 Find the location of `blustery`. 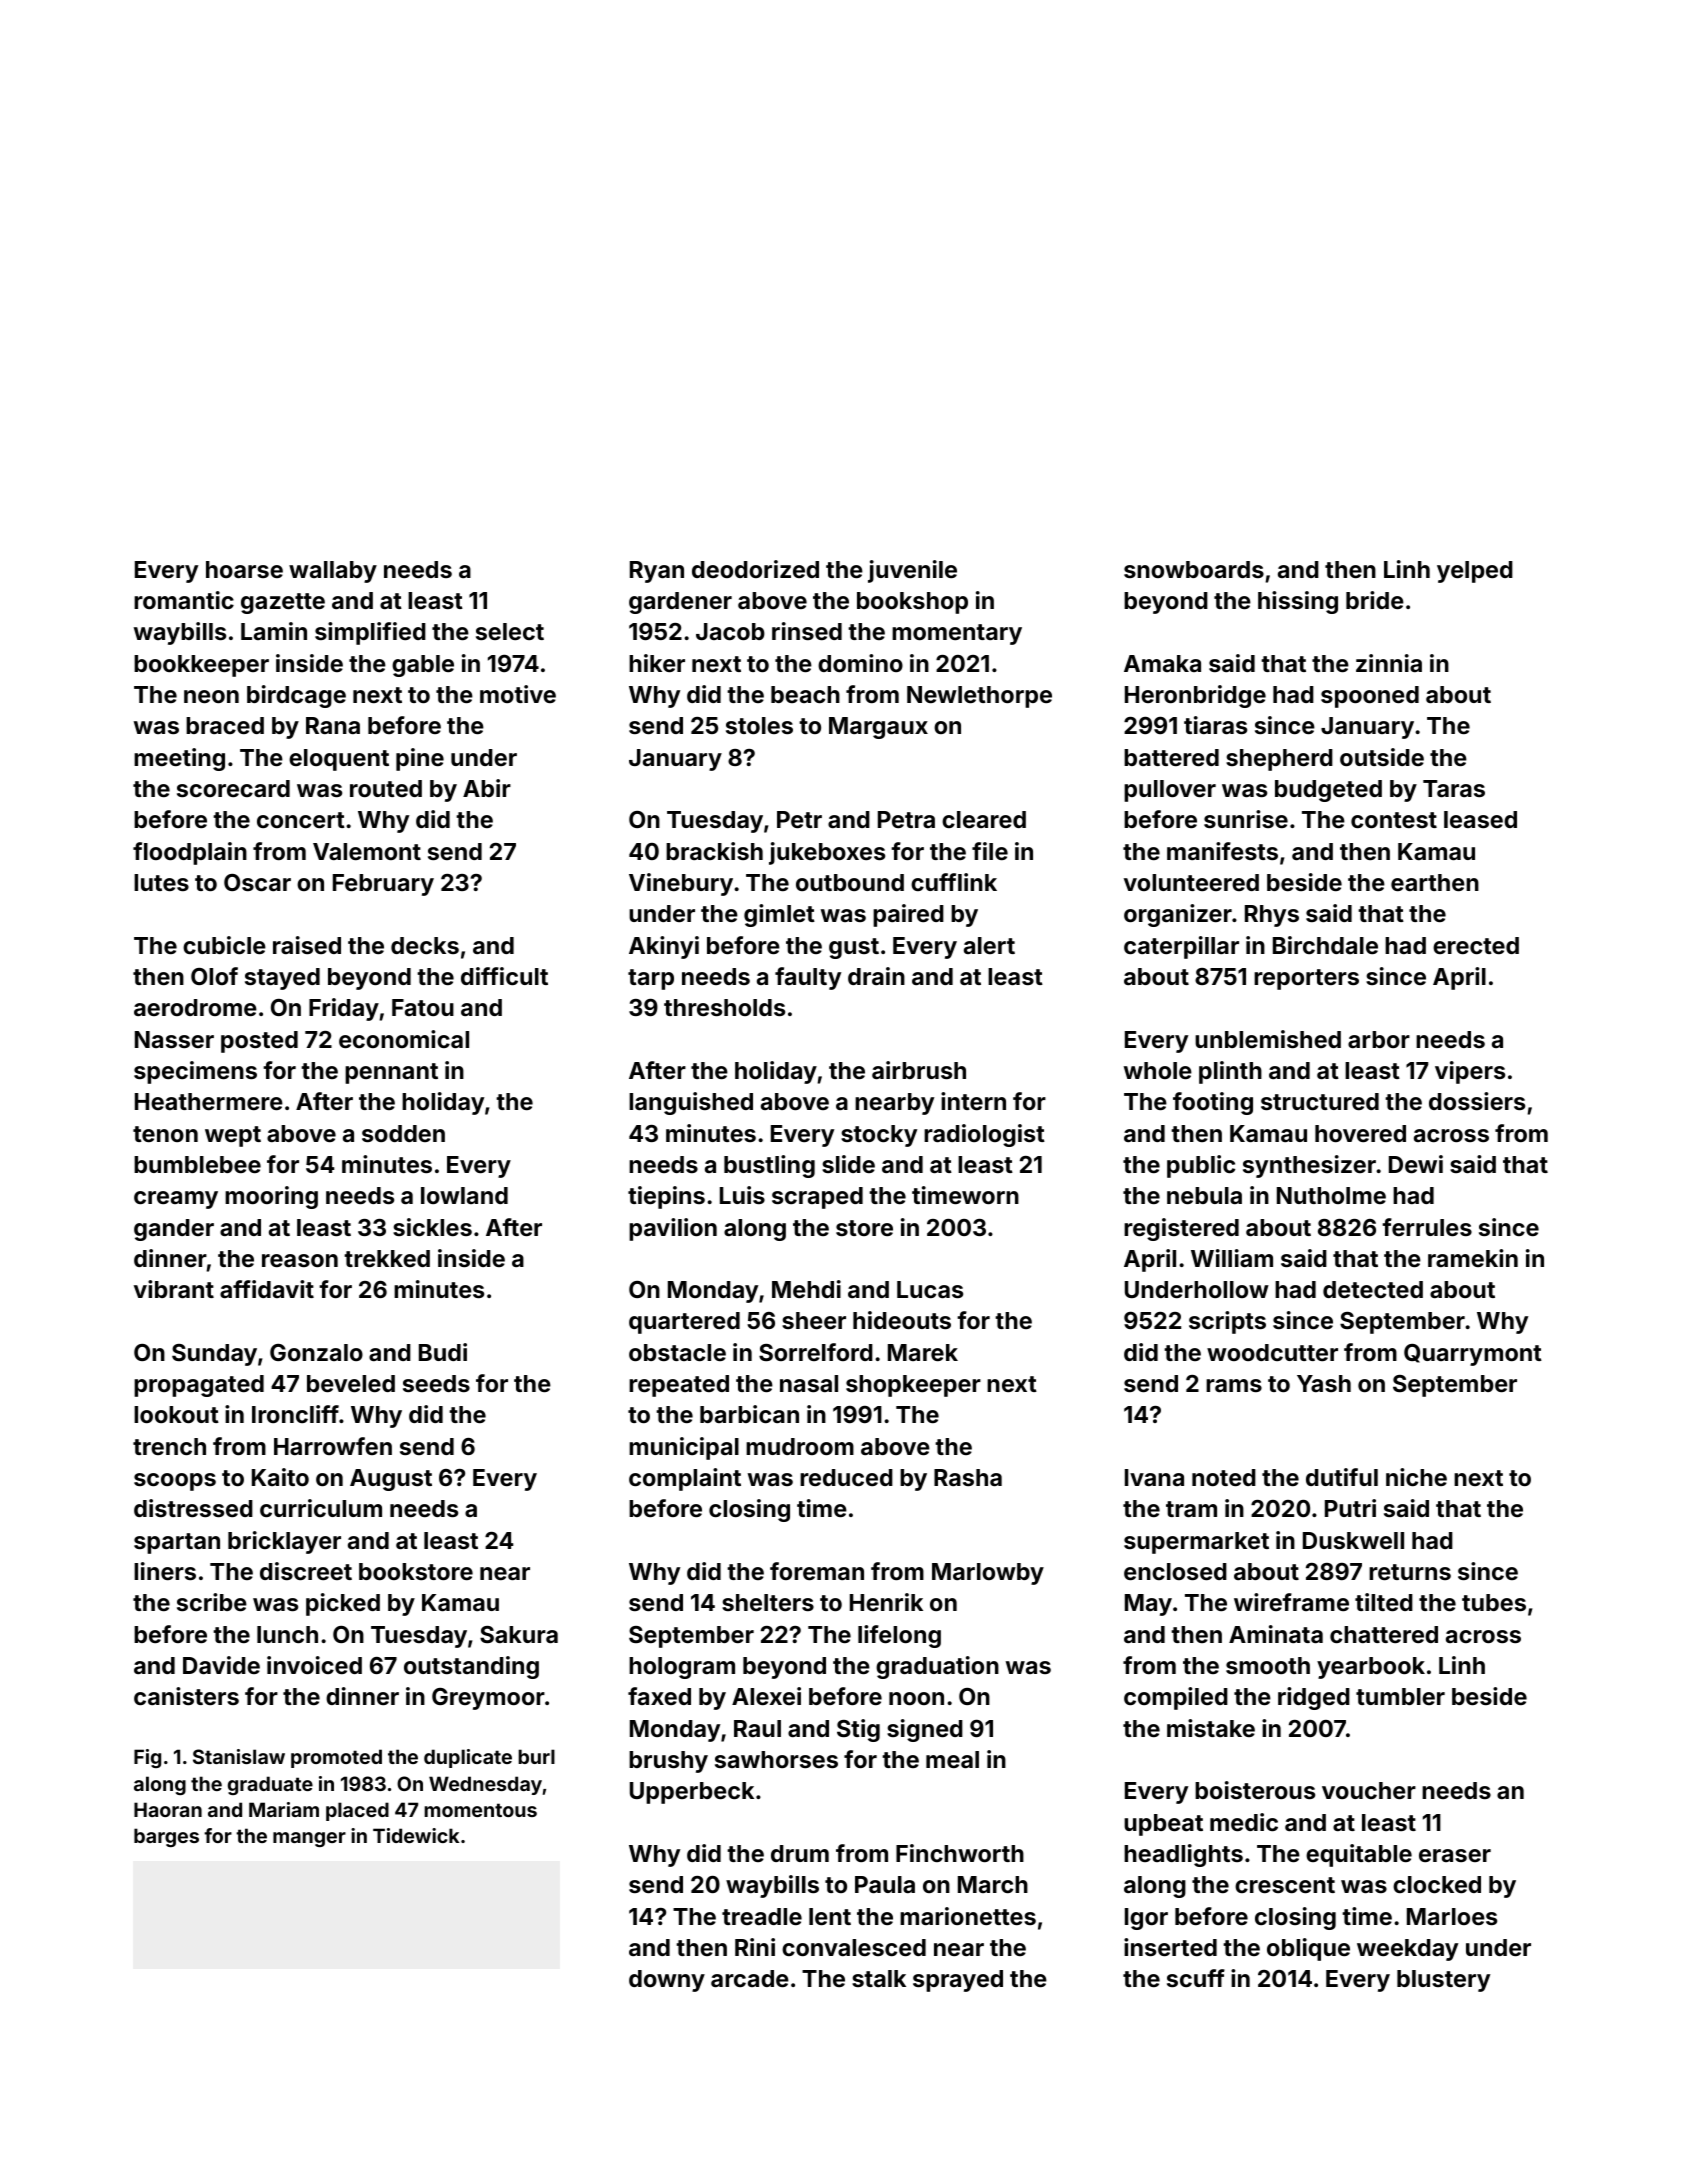

blustery is located at coordinates (1443, 1981).
